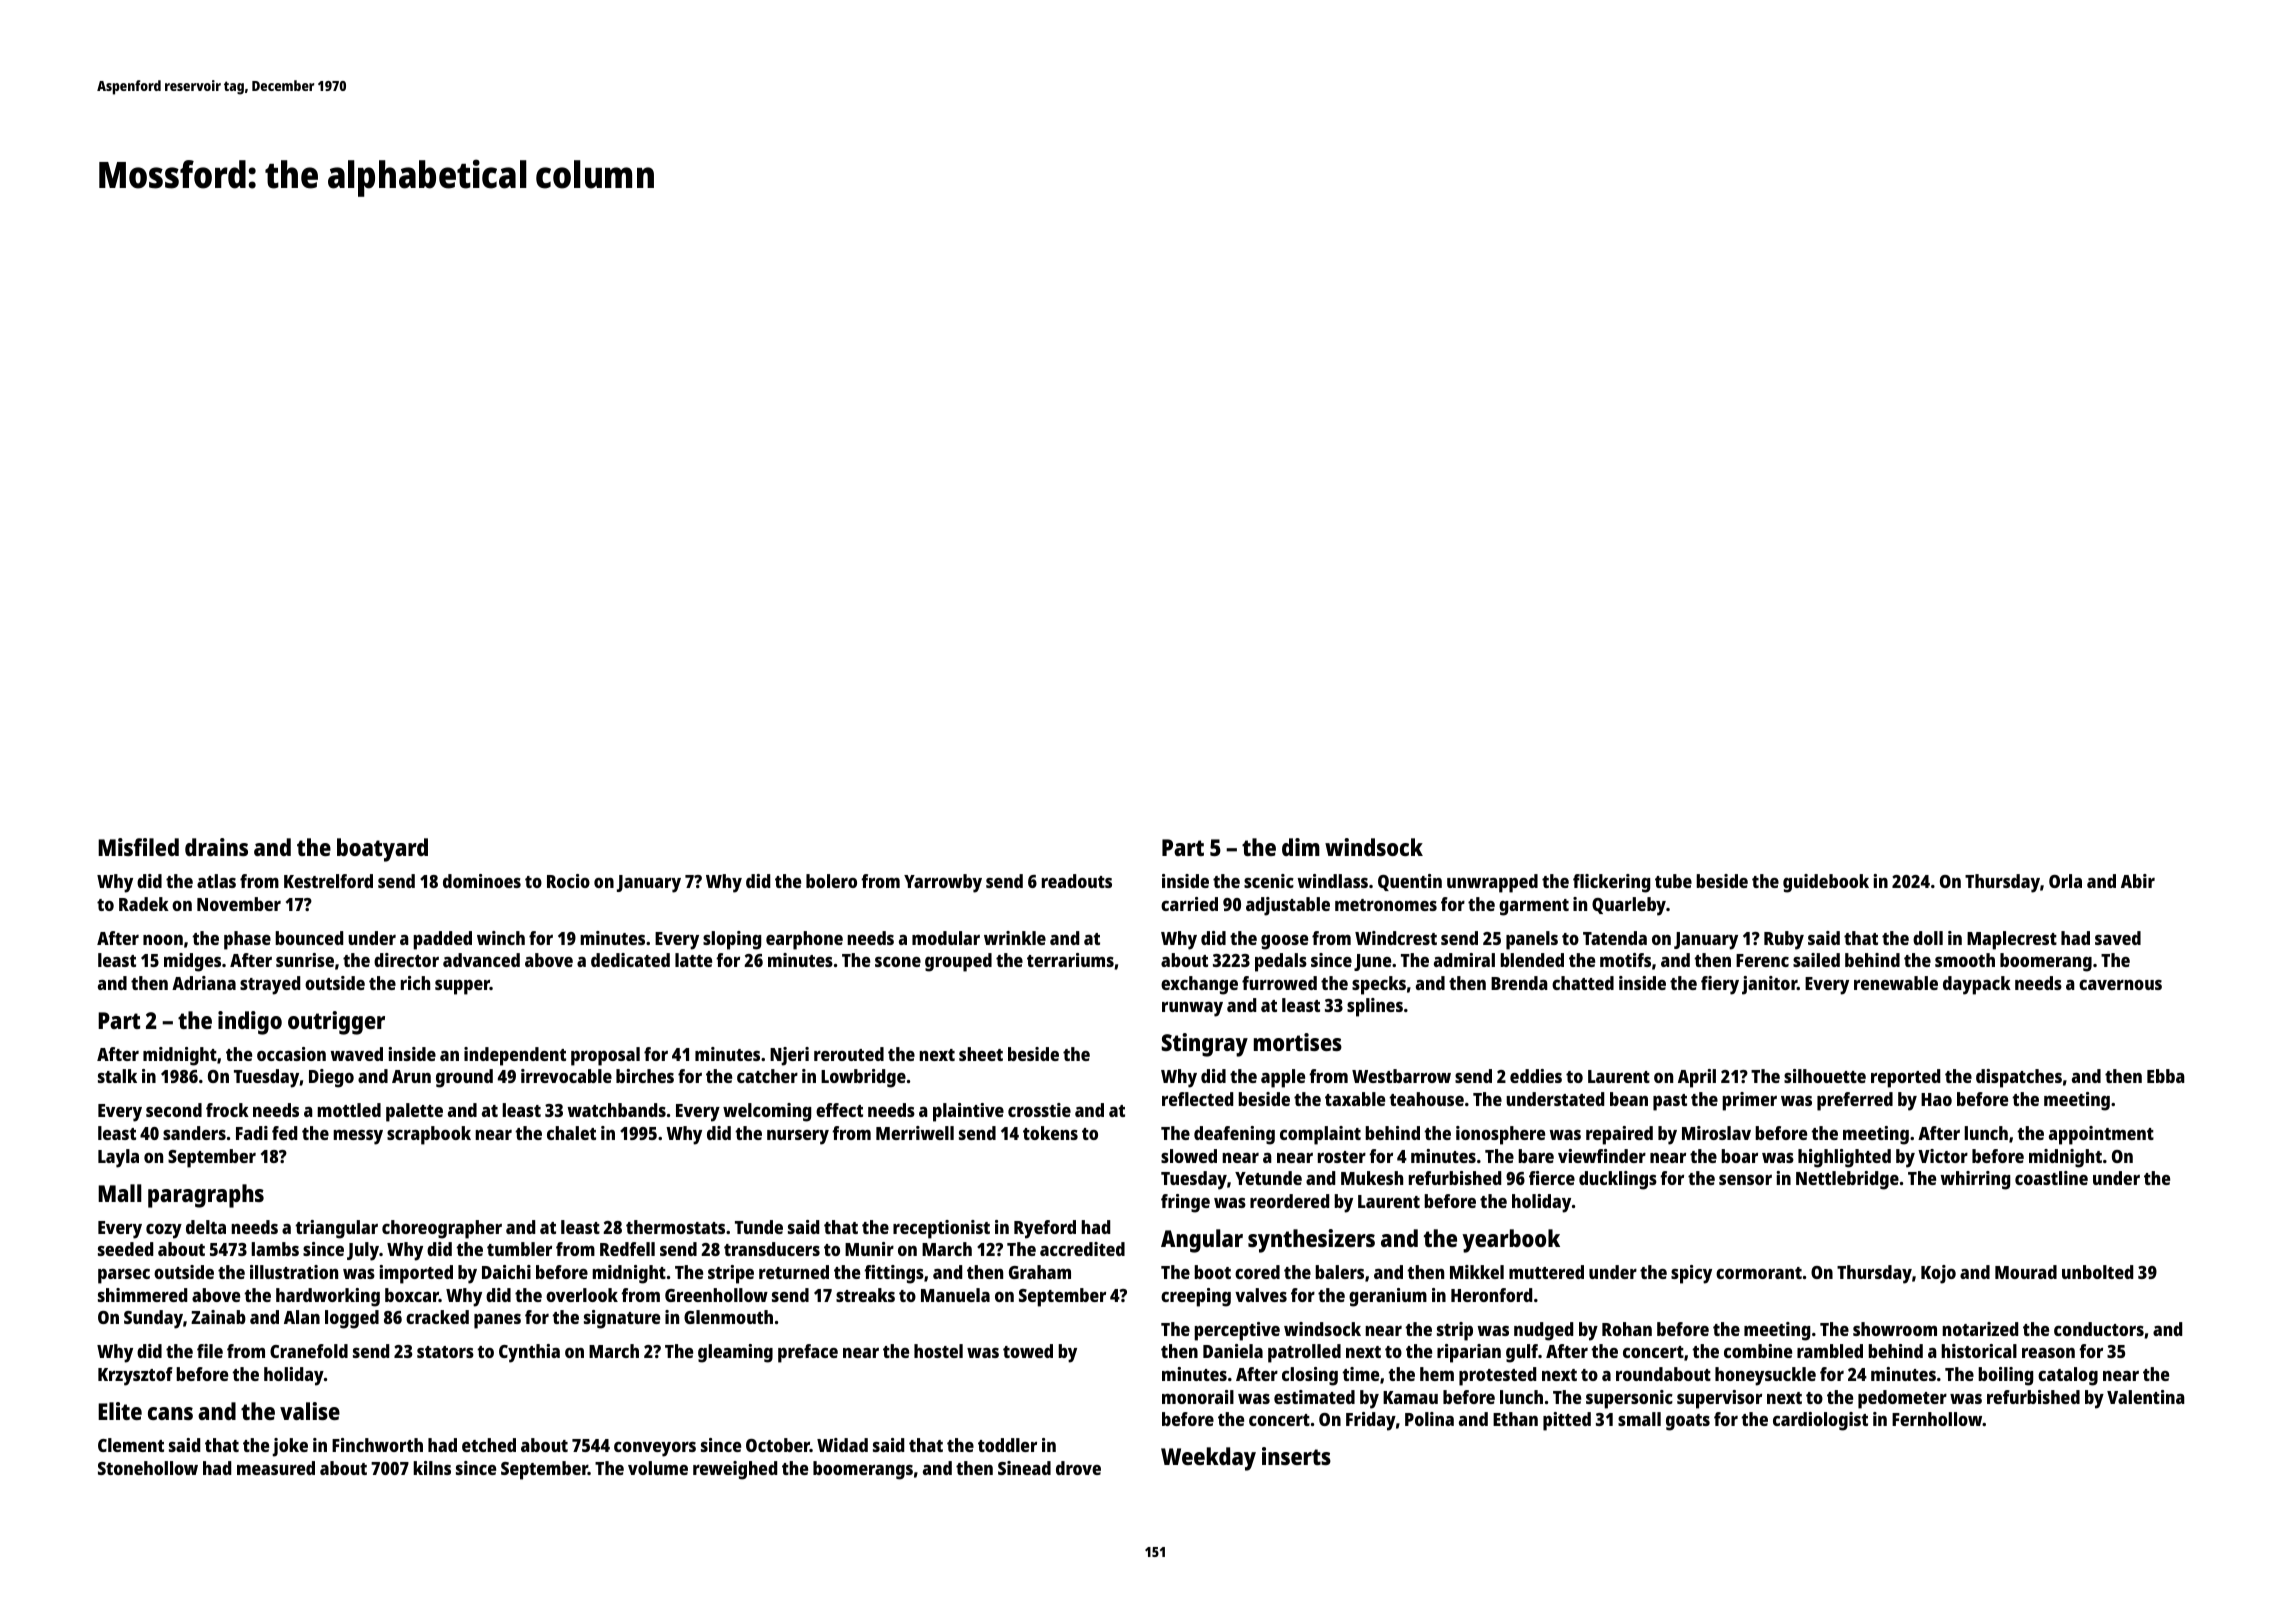  Describe the element at coordinates (1895, 1329) in the document. I see `showroom` at that location.
